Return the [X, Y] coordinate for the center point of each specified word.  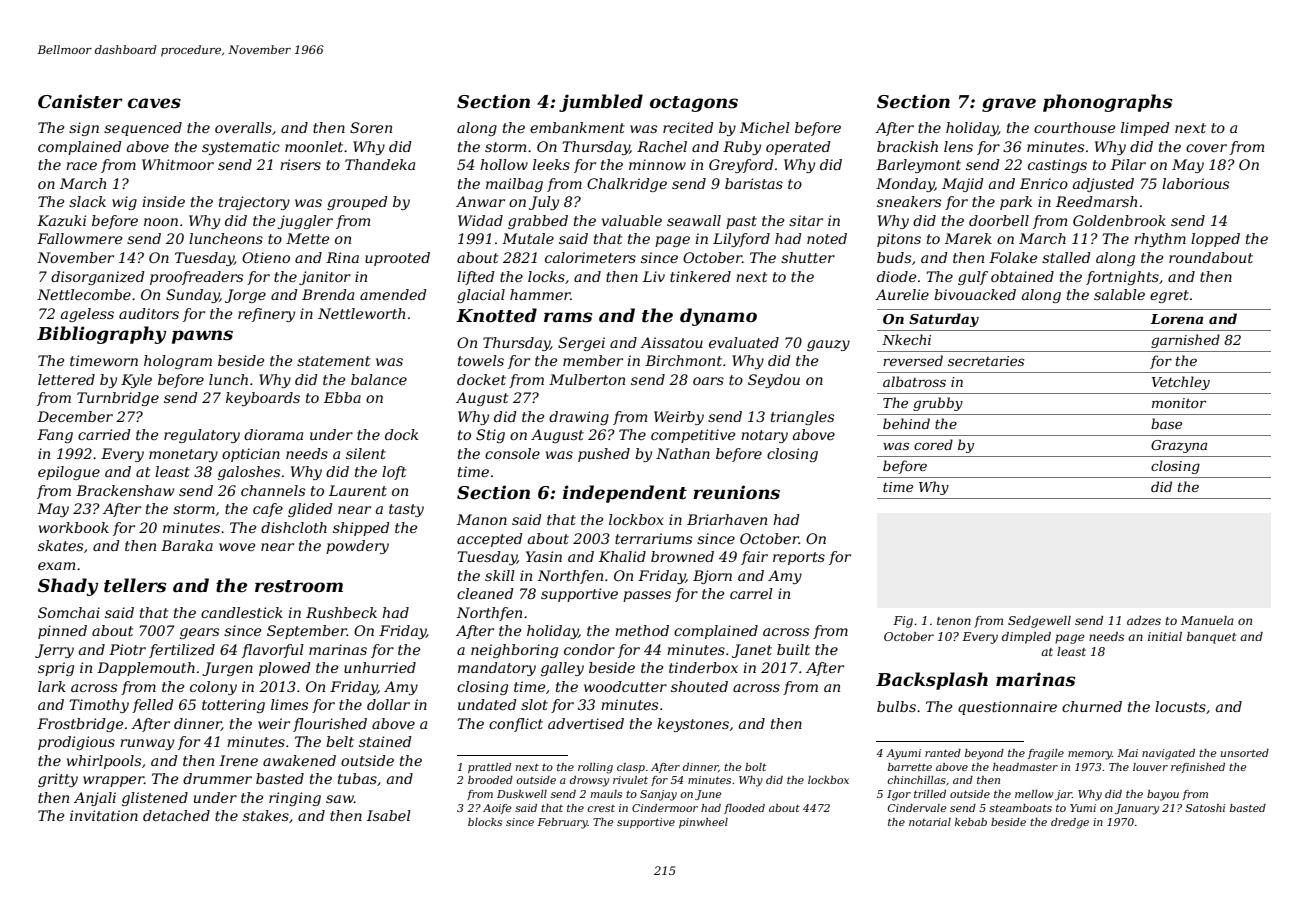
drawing [579, 418]
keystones [693, 725]
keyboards [263, 399]
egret [1169, 296]
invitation [104, 815]
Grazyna [1179, 446]
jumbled [601, 103]
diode [897, 276]
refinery [266, 315]
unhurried [380, 667]
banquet [1211, 638]
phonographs [1107, 103]
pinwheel [703, 823]
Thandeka [380, 164]
